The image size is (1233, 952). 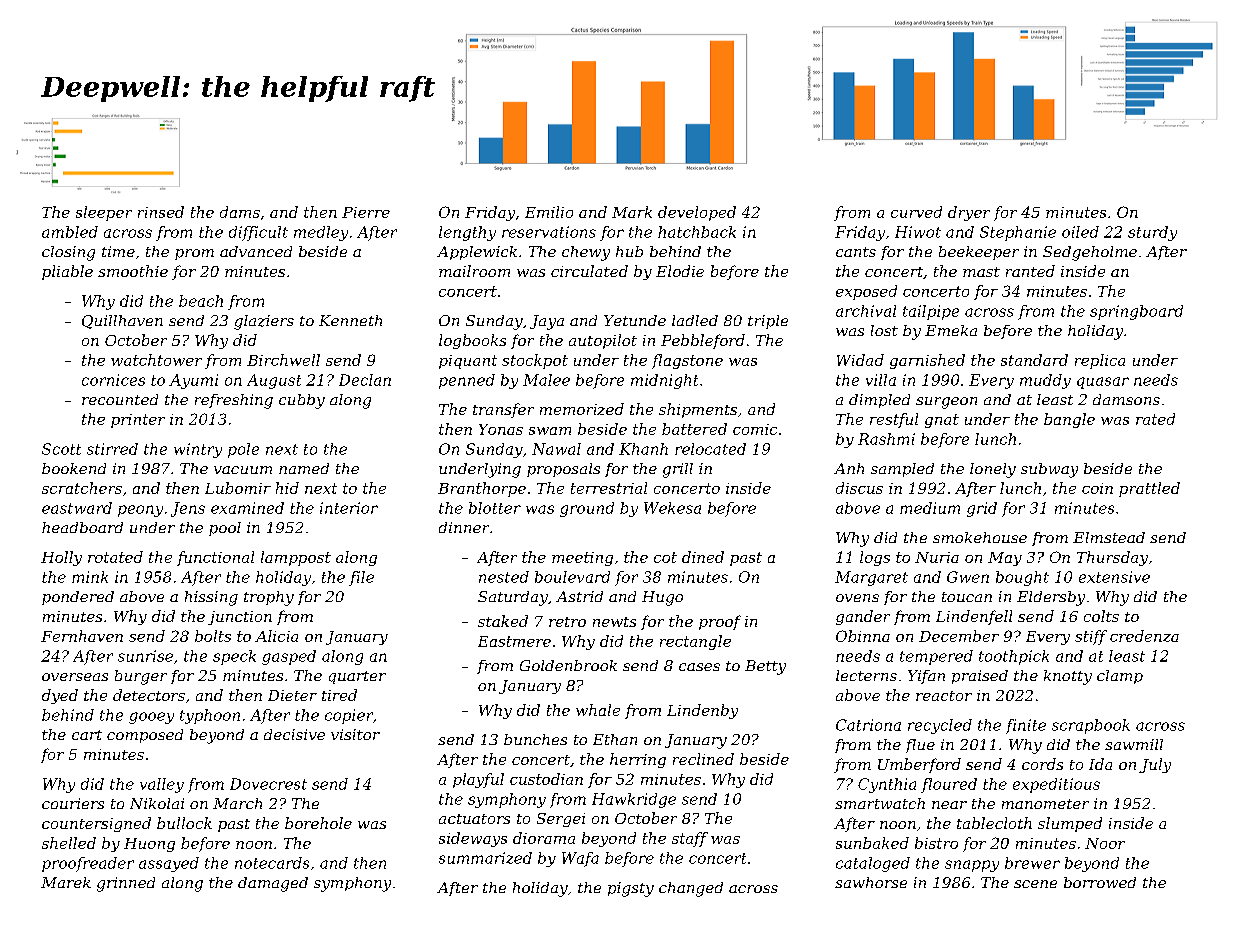 What do you see at coordinates (104, 213) in the document?
I see `sleeper` at bounding box center [104, 213].
